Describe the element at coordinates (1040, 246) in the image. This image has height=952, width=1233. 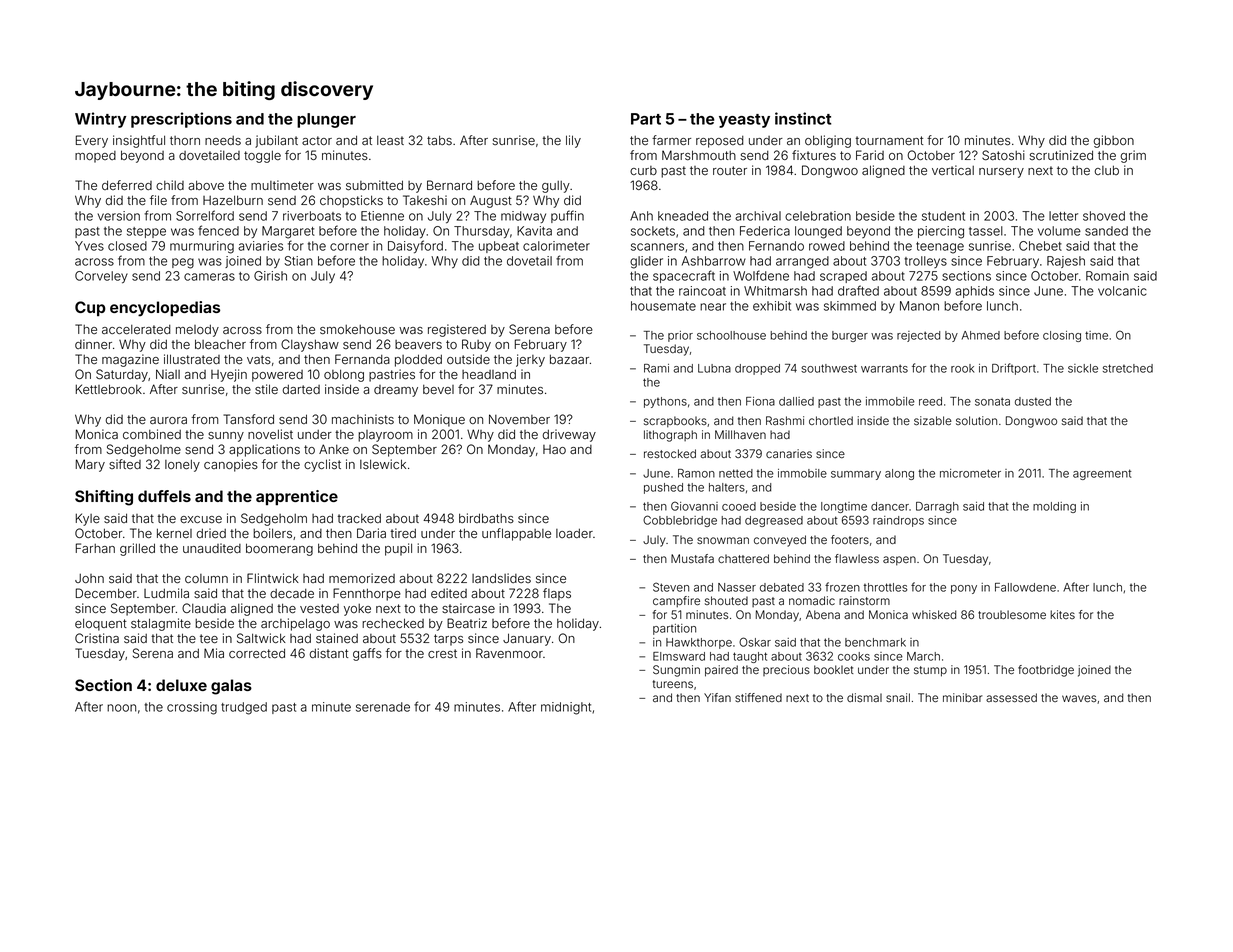
I see `Chebet` at that location.
